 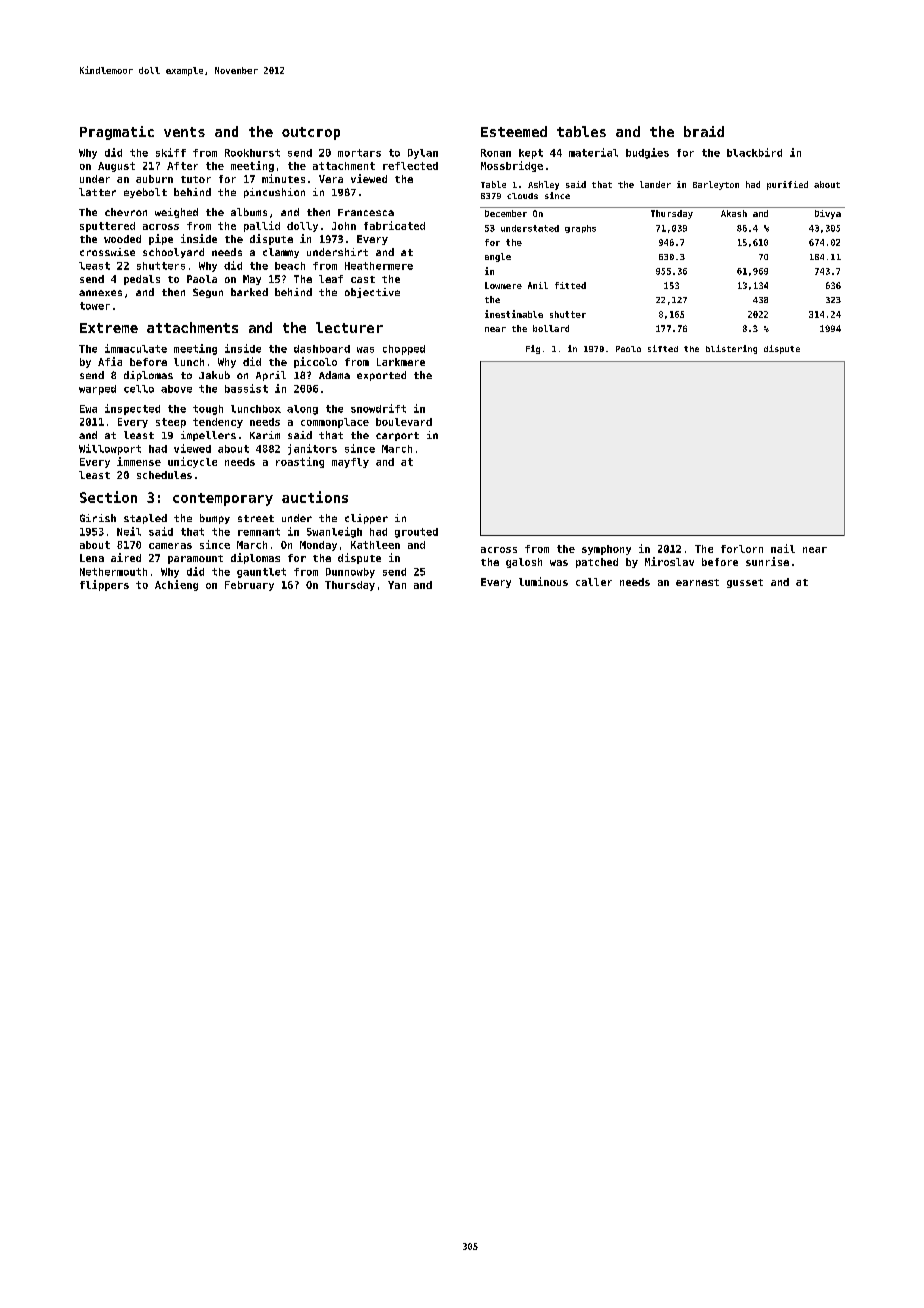 What do you see at coordinates (514, 131) in the screenshot?
I see `Esteemed` at bounding box center [514, 131].
